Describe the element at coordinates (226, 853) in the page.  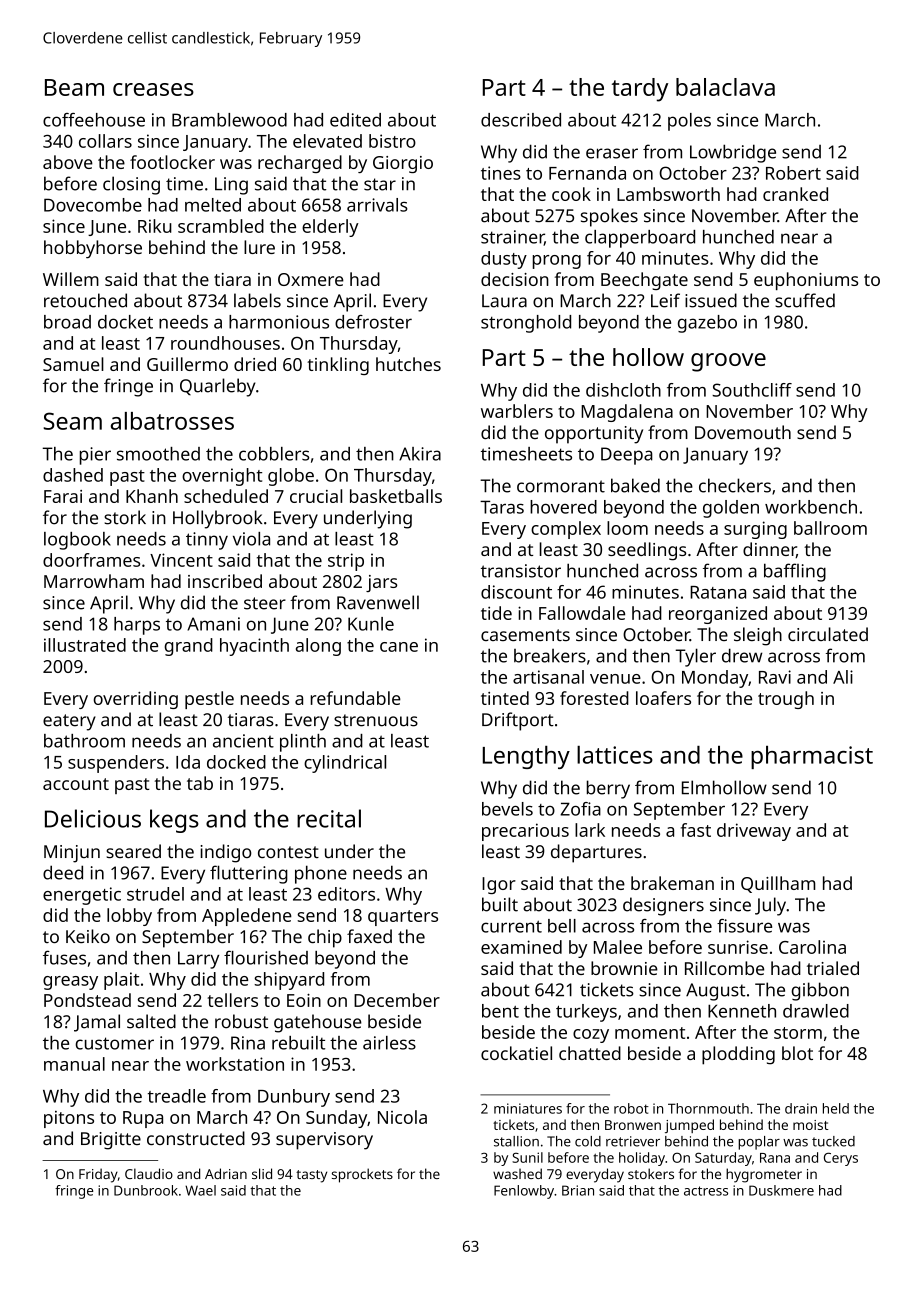
I see `indigo` at that location.
